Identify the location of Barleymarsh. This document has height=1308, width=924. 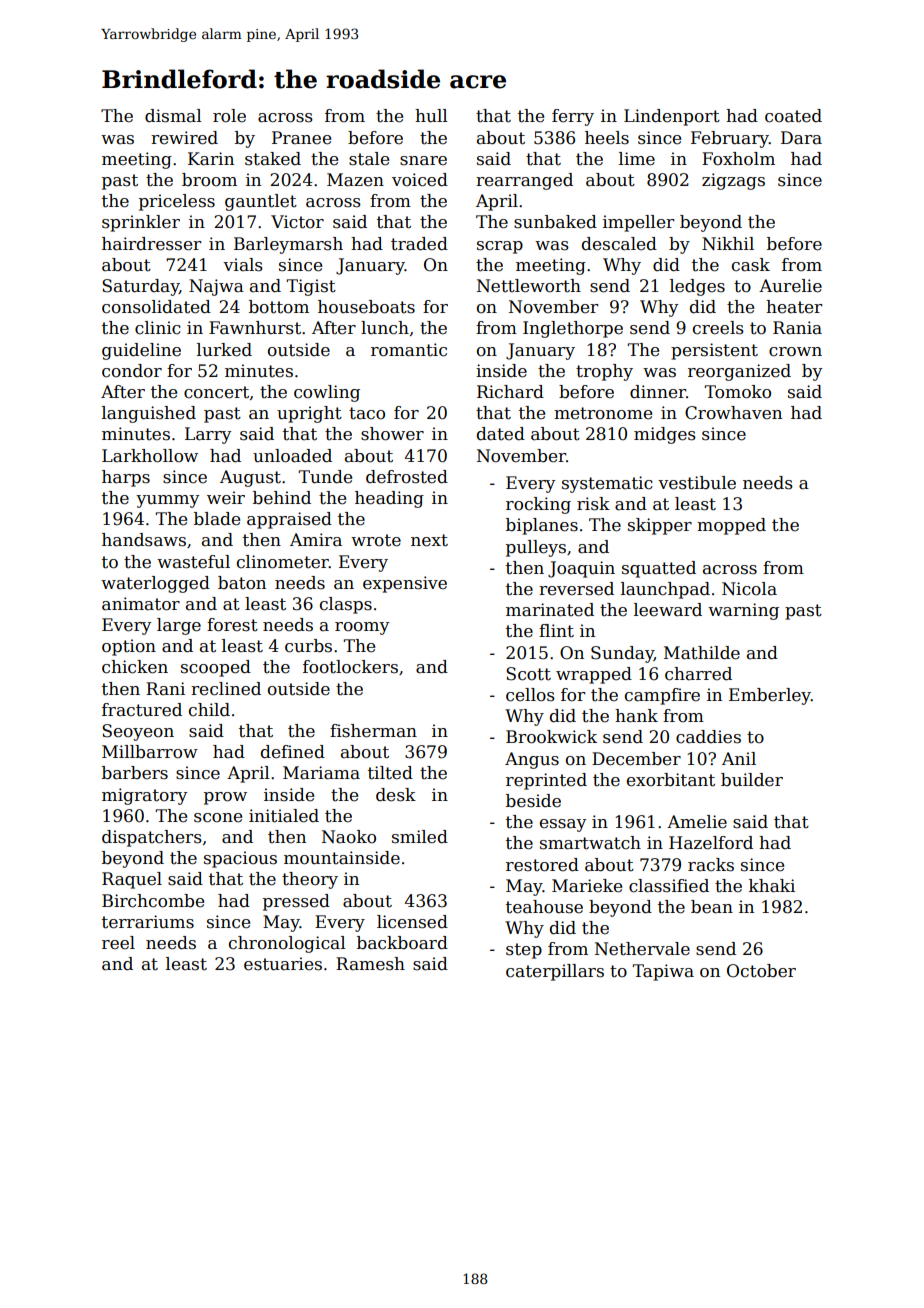
(288, 245).
